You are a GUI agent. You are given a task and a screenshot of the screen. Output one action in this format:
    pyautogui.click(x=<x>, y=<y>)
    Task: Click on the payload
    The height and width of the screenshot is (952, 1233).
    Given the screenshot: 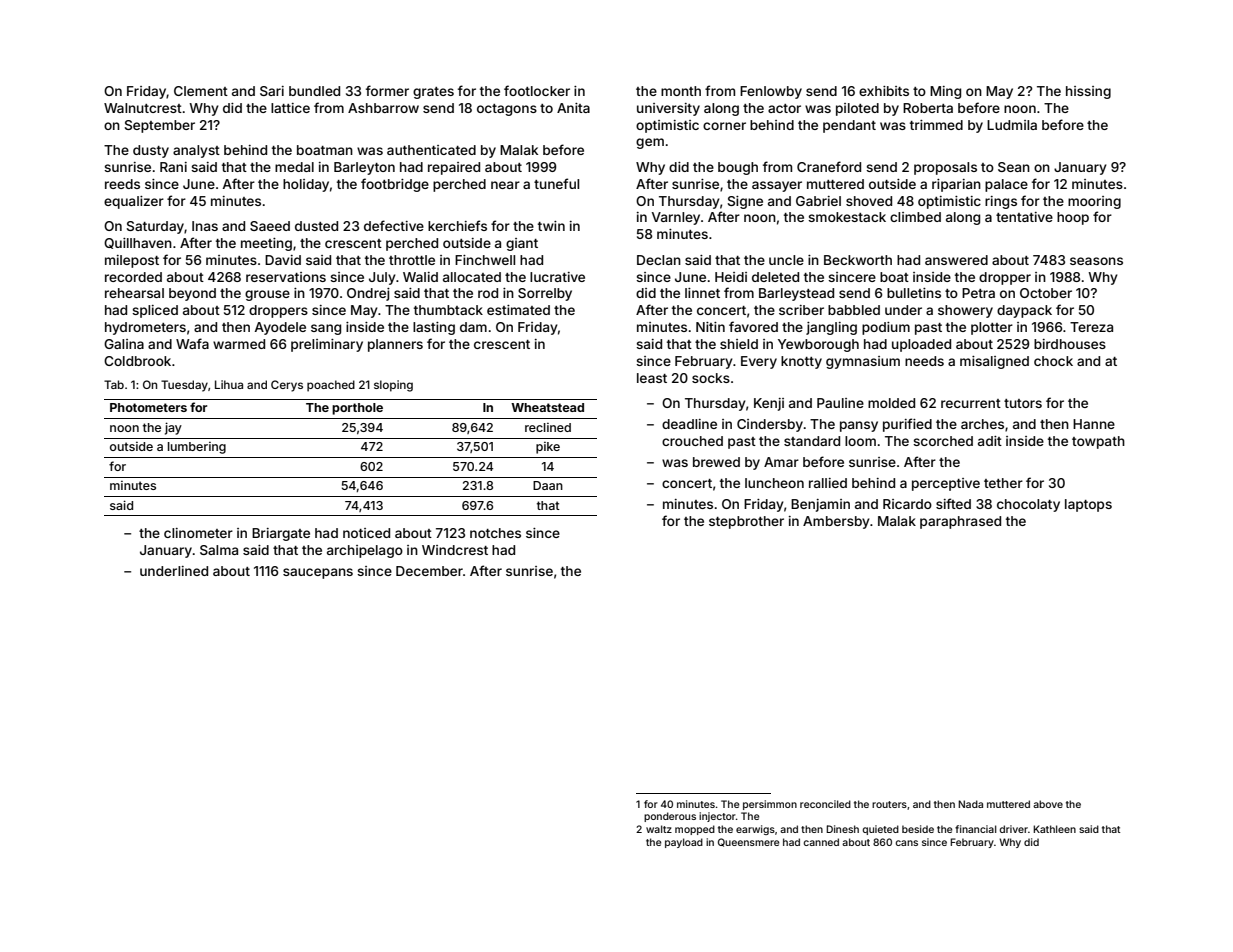 What is the action you would take?
    pyautogui.click(x=684, y=843)
